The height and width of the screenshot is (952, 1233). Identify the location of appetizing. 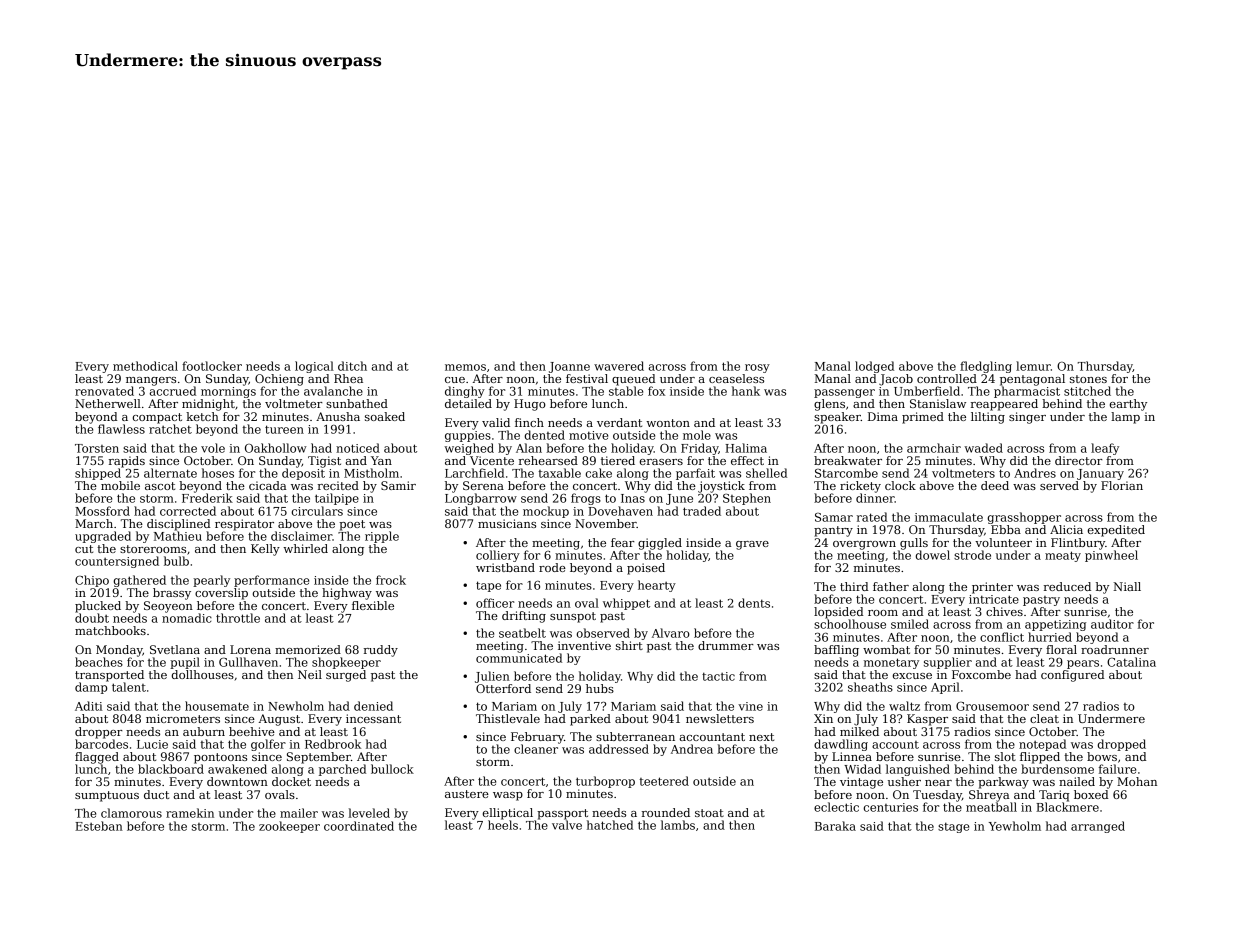
(1055, 625).
